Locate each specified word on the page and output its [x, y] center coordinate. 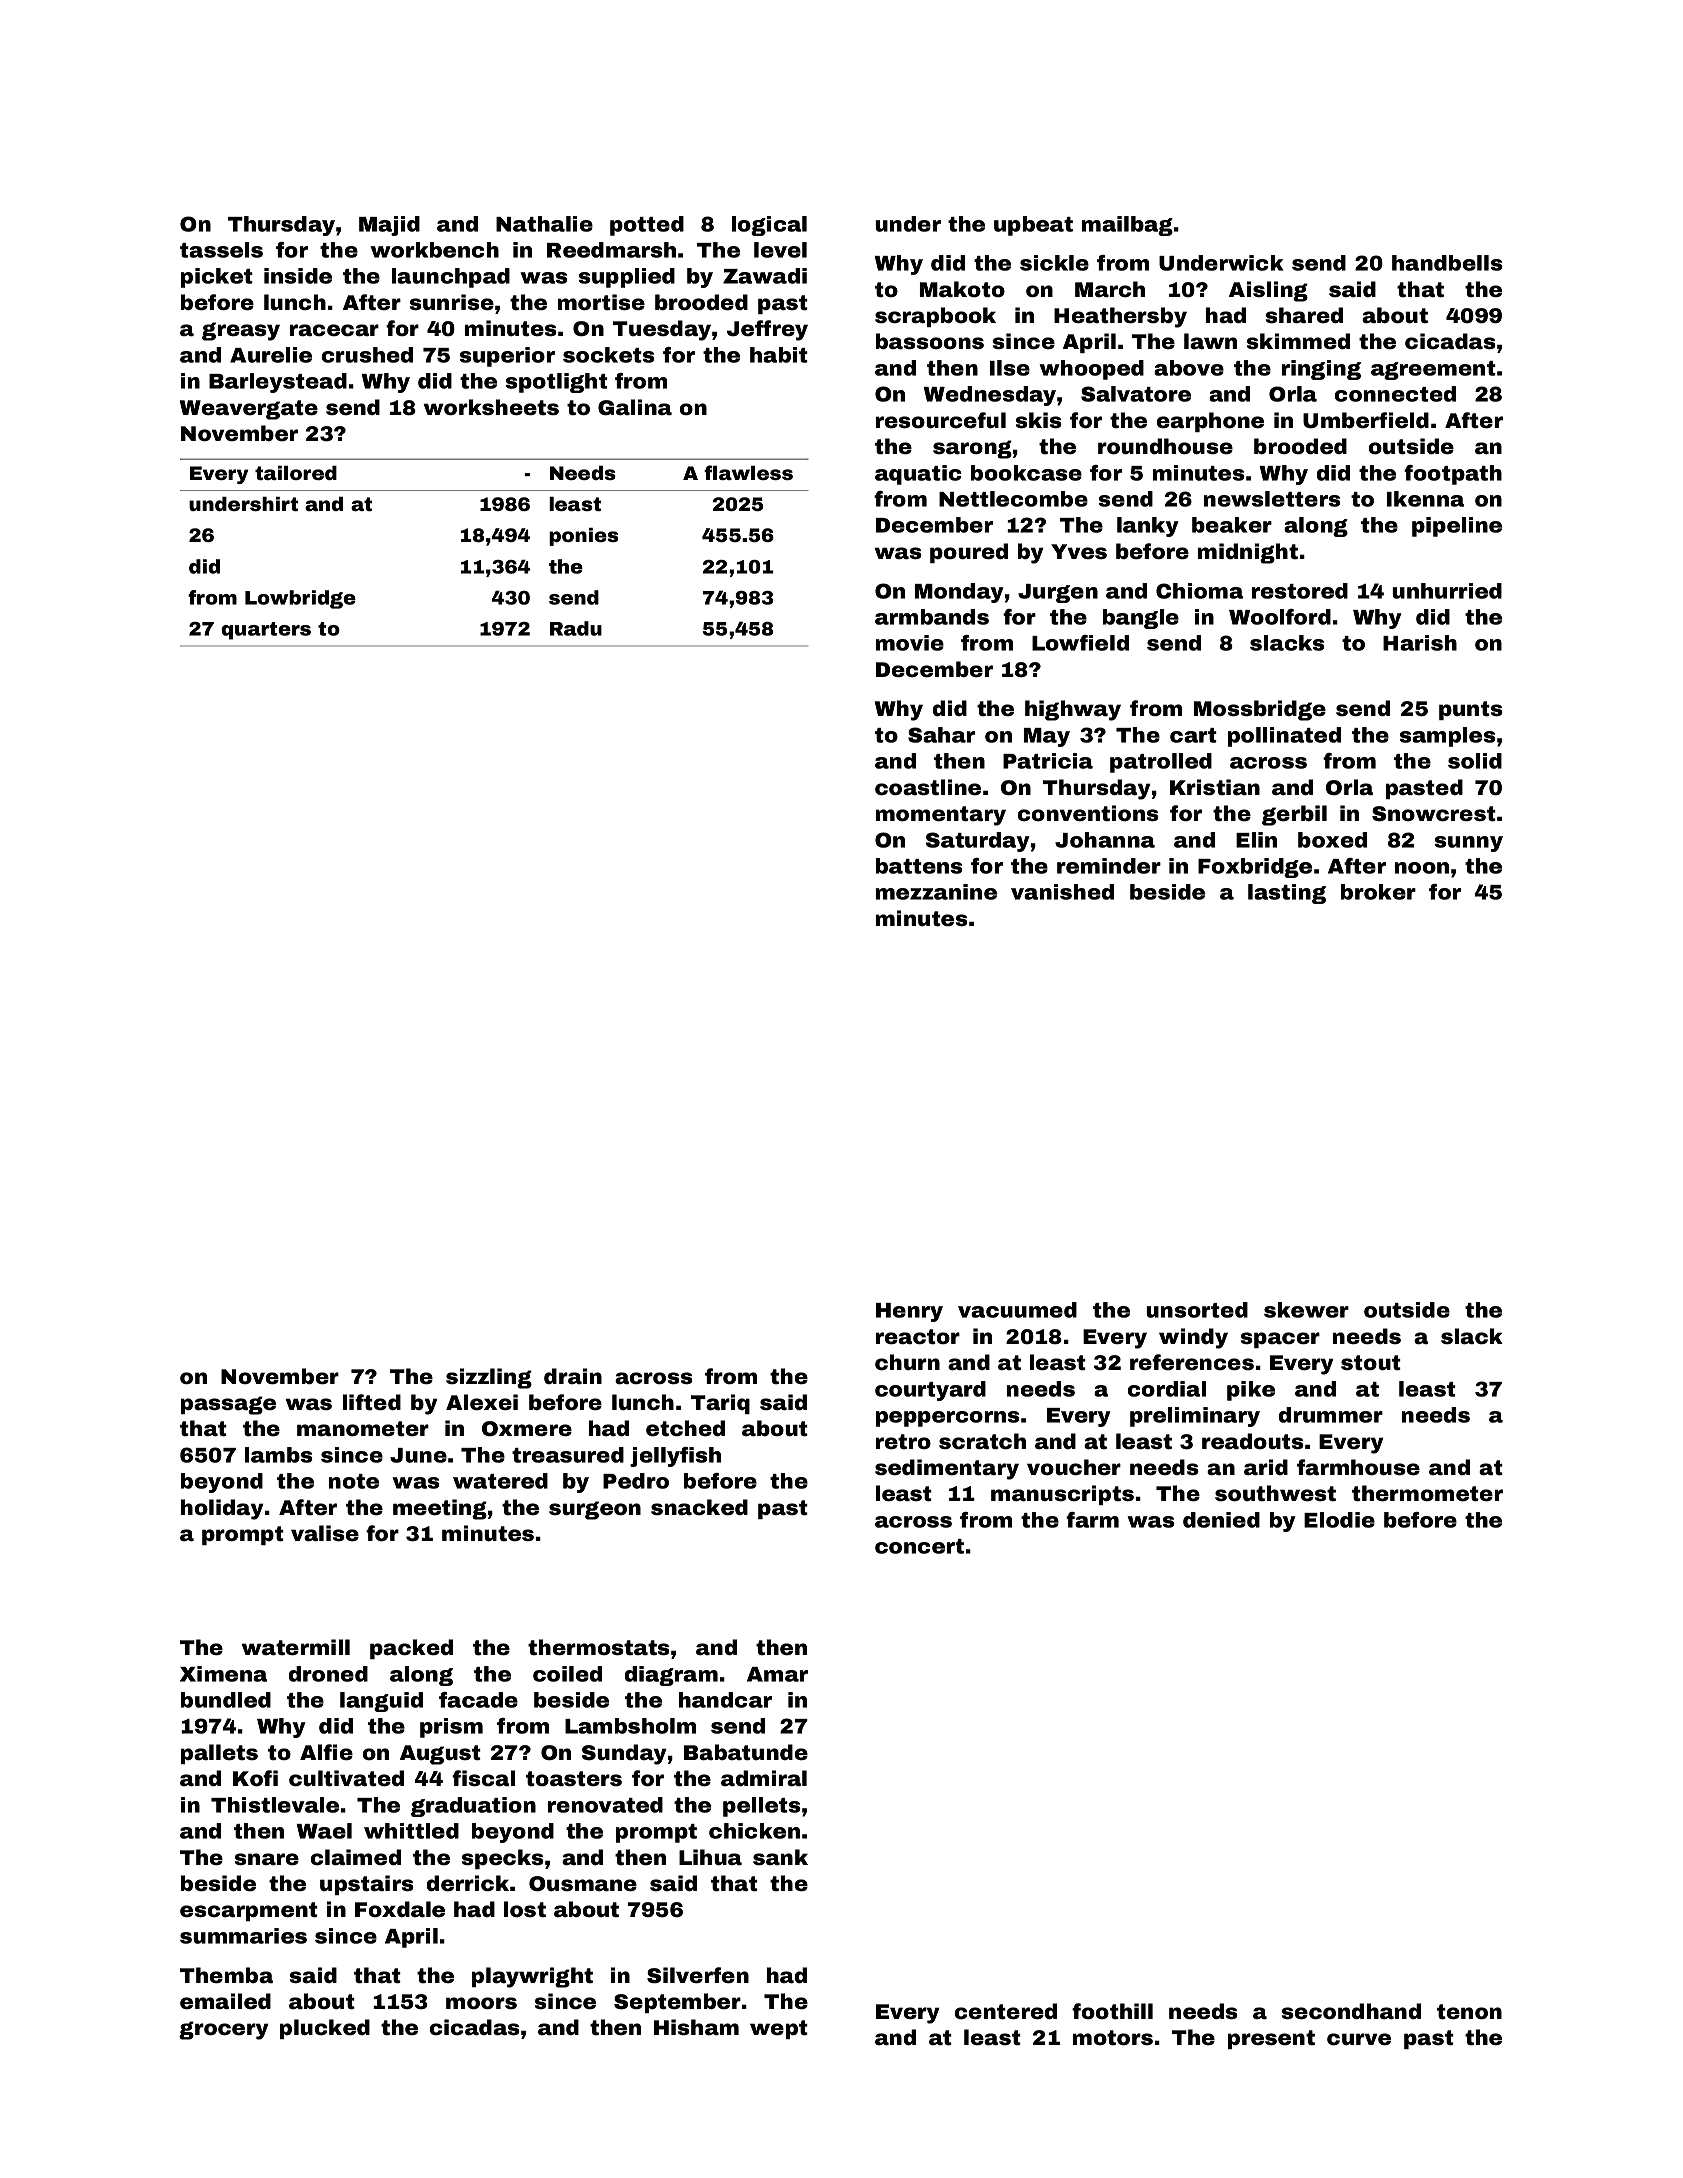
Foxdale [400, 1909]
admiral [764, 1778]
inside [298, 276]
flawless [748, 472]
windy [1193, 1338]
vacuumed [1017, 1310]
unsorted [1197, 1310]
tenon [1469, 2011]
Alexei [482, 1402]
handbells [1447, 263]
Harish [1420, 643]
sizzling [489, 1378]
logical [769, 226]
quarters [266, 631]
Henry [909, 1312]
